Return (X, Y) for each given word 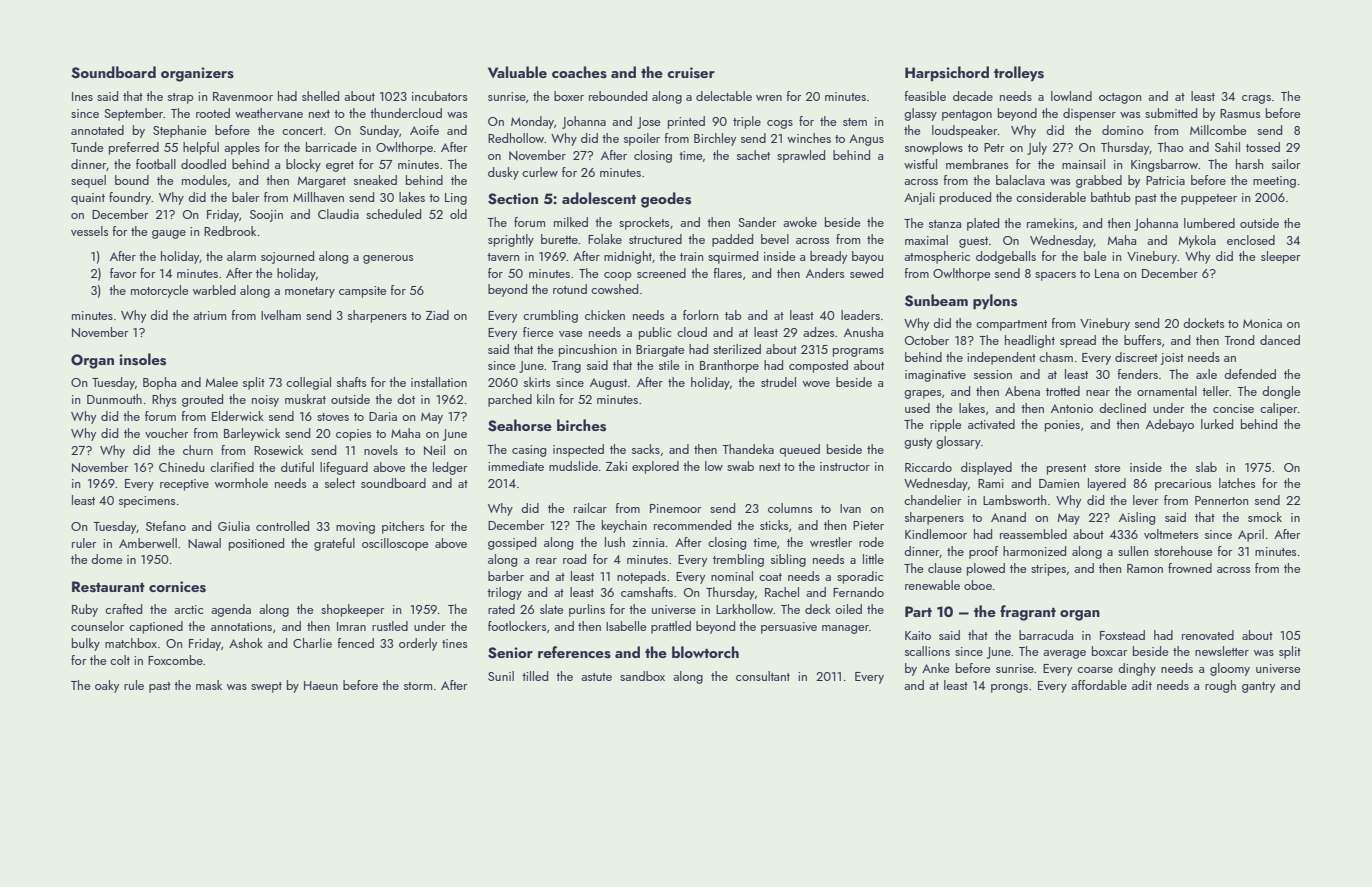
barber (506, 576)
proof (983, 552)
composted (818, 366)
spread (1078, 341)
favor (123, 273)
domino (1123, 130)
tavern (503, 257)
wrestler (831, 542)
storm (418, 686)
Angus (866, 140)
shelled (320, 96)
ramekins (1050, 223)
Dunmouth (114, 399)
